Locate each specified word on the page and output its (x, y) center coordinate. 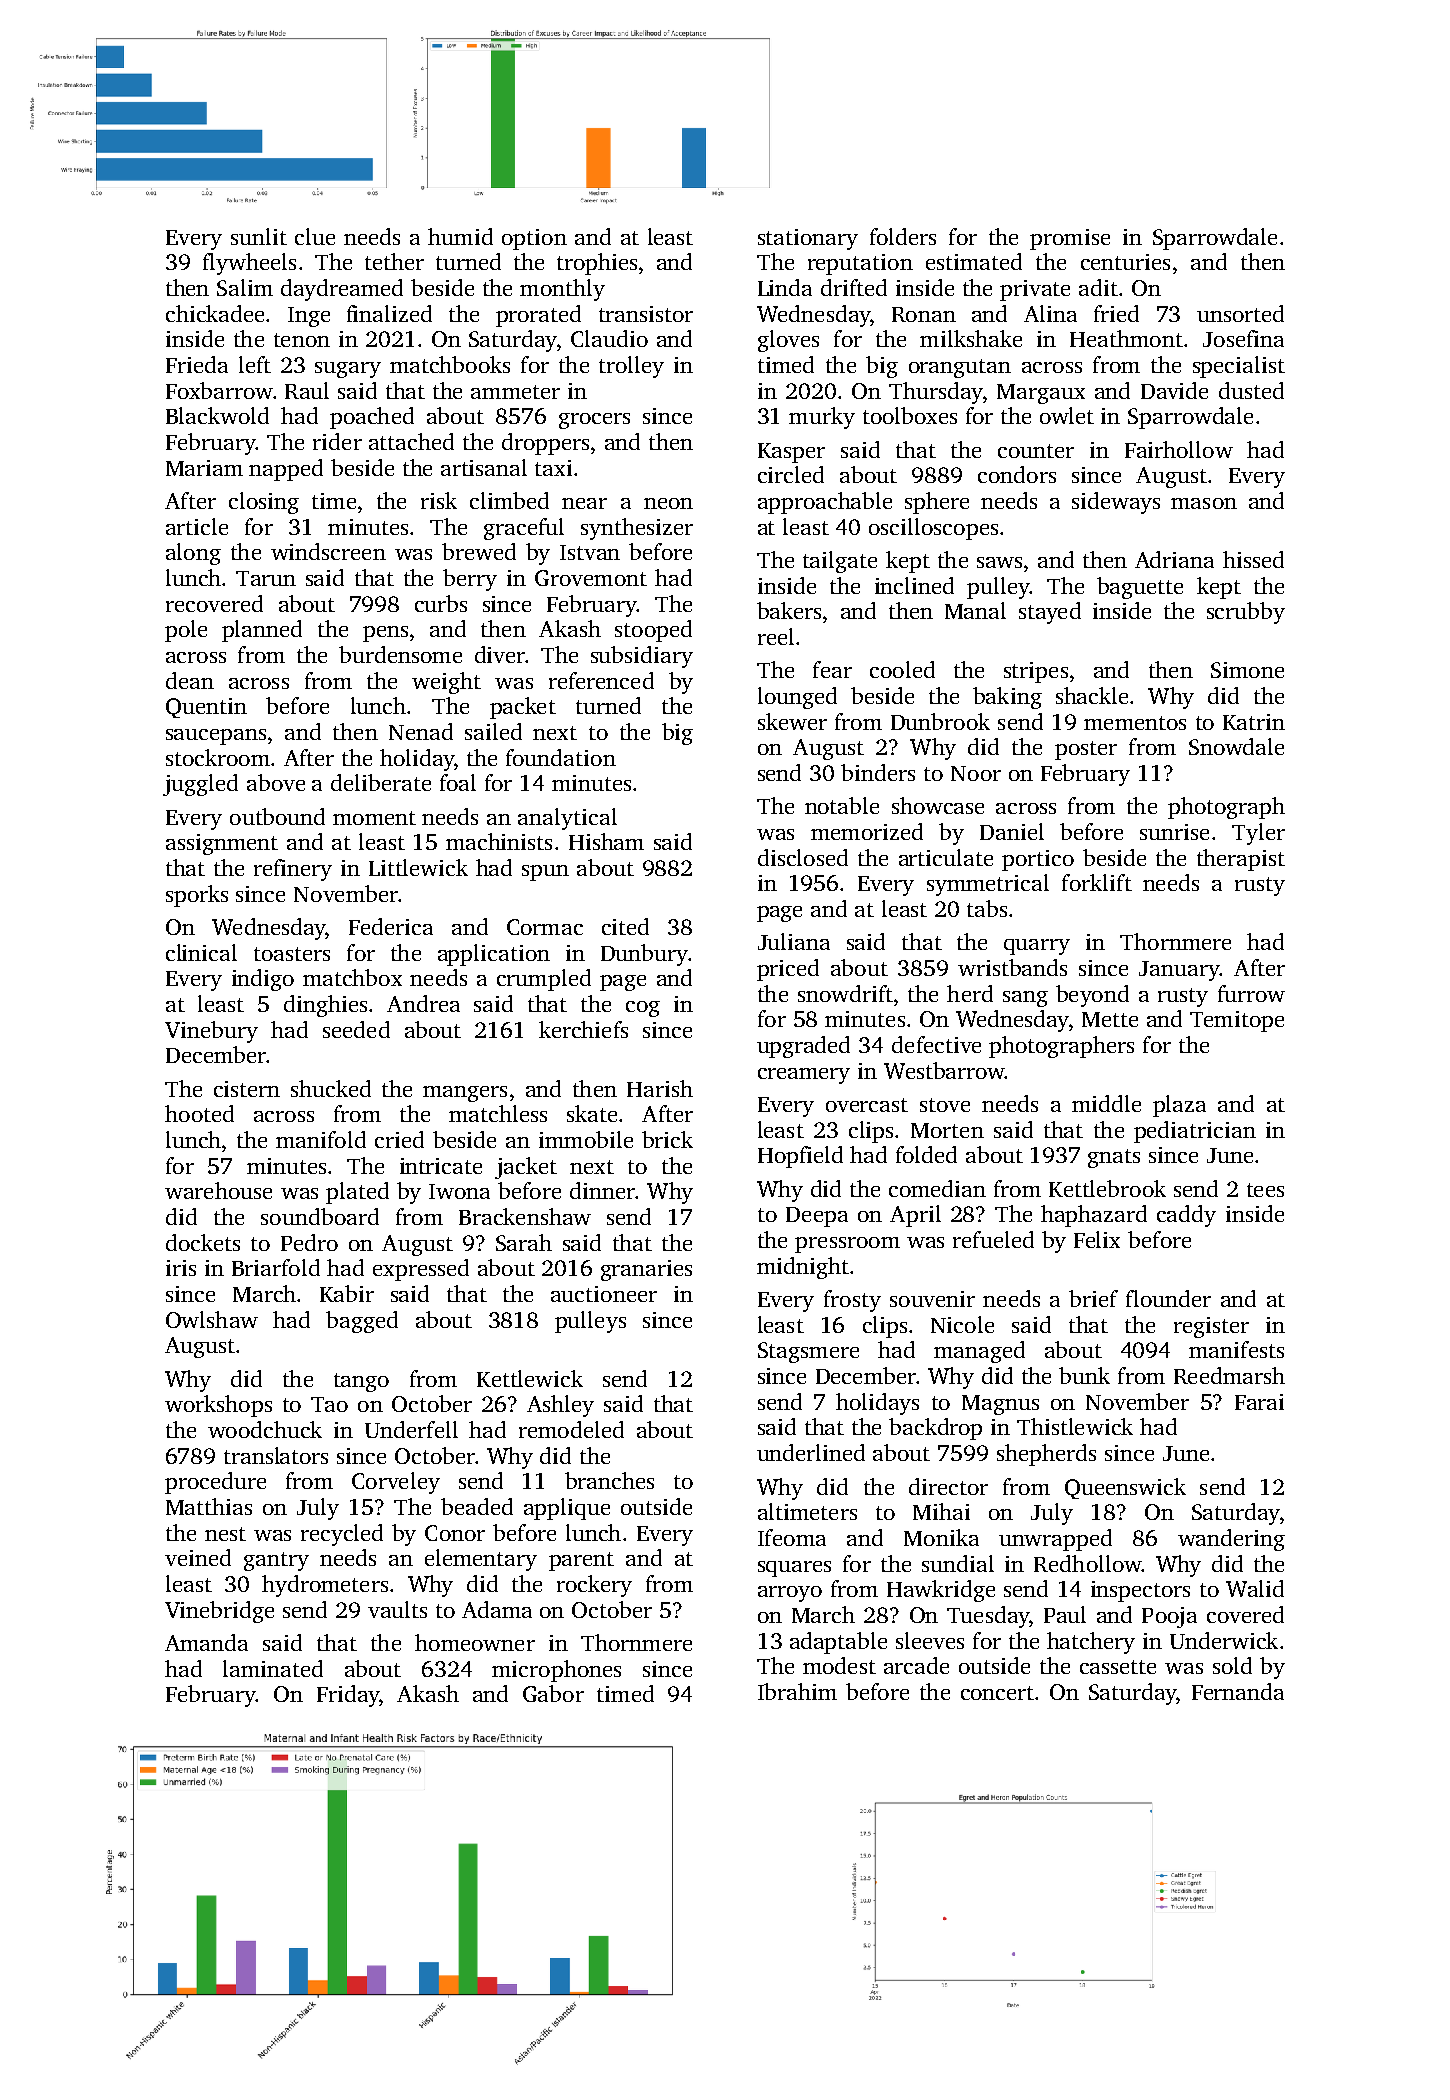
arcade (916, 1665)
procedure (215, 1483)
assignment (222, 844)
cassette (1118, 1667)
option (534, 239)
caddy (1186, 1216)
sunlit (259, 236)
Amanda (206, 1642)
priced (788, 970)
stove (945, 1105)
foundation (561, 757)
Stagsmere (808, 1352)
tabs (987, 908)
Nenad (421, 731)
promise (1070, 239)
